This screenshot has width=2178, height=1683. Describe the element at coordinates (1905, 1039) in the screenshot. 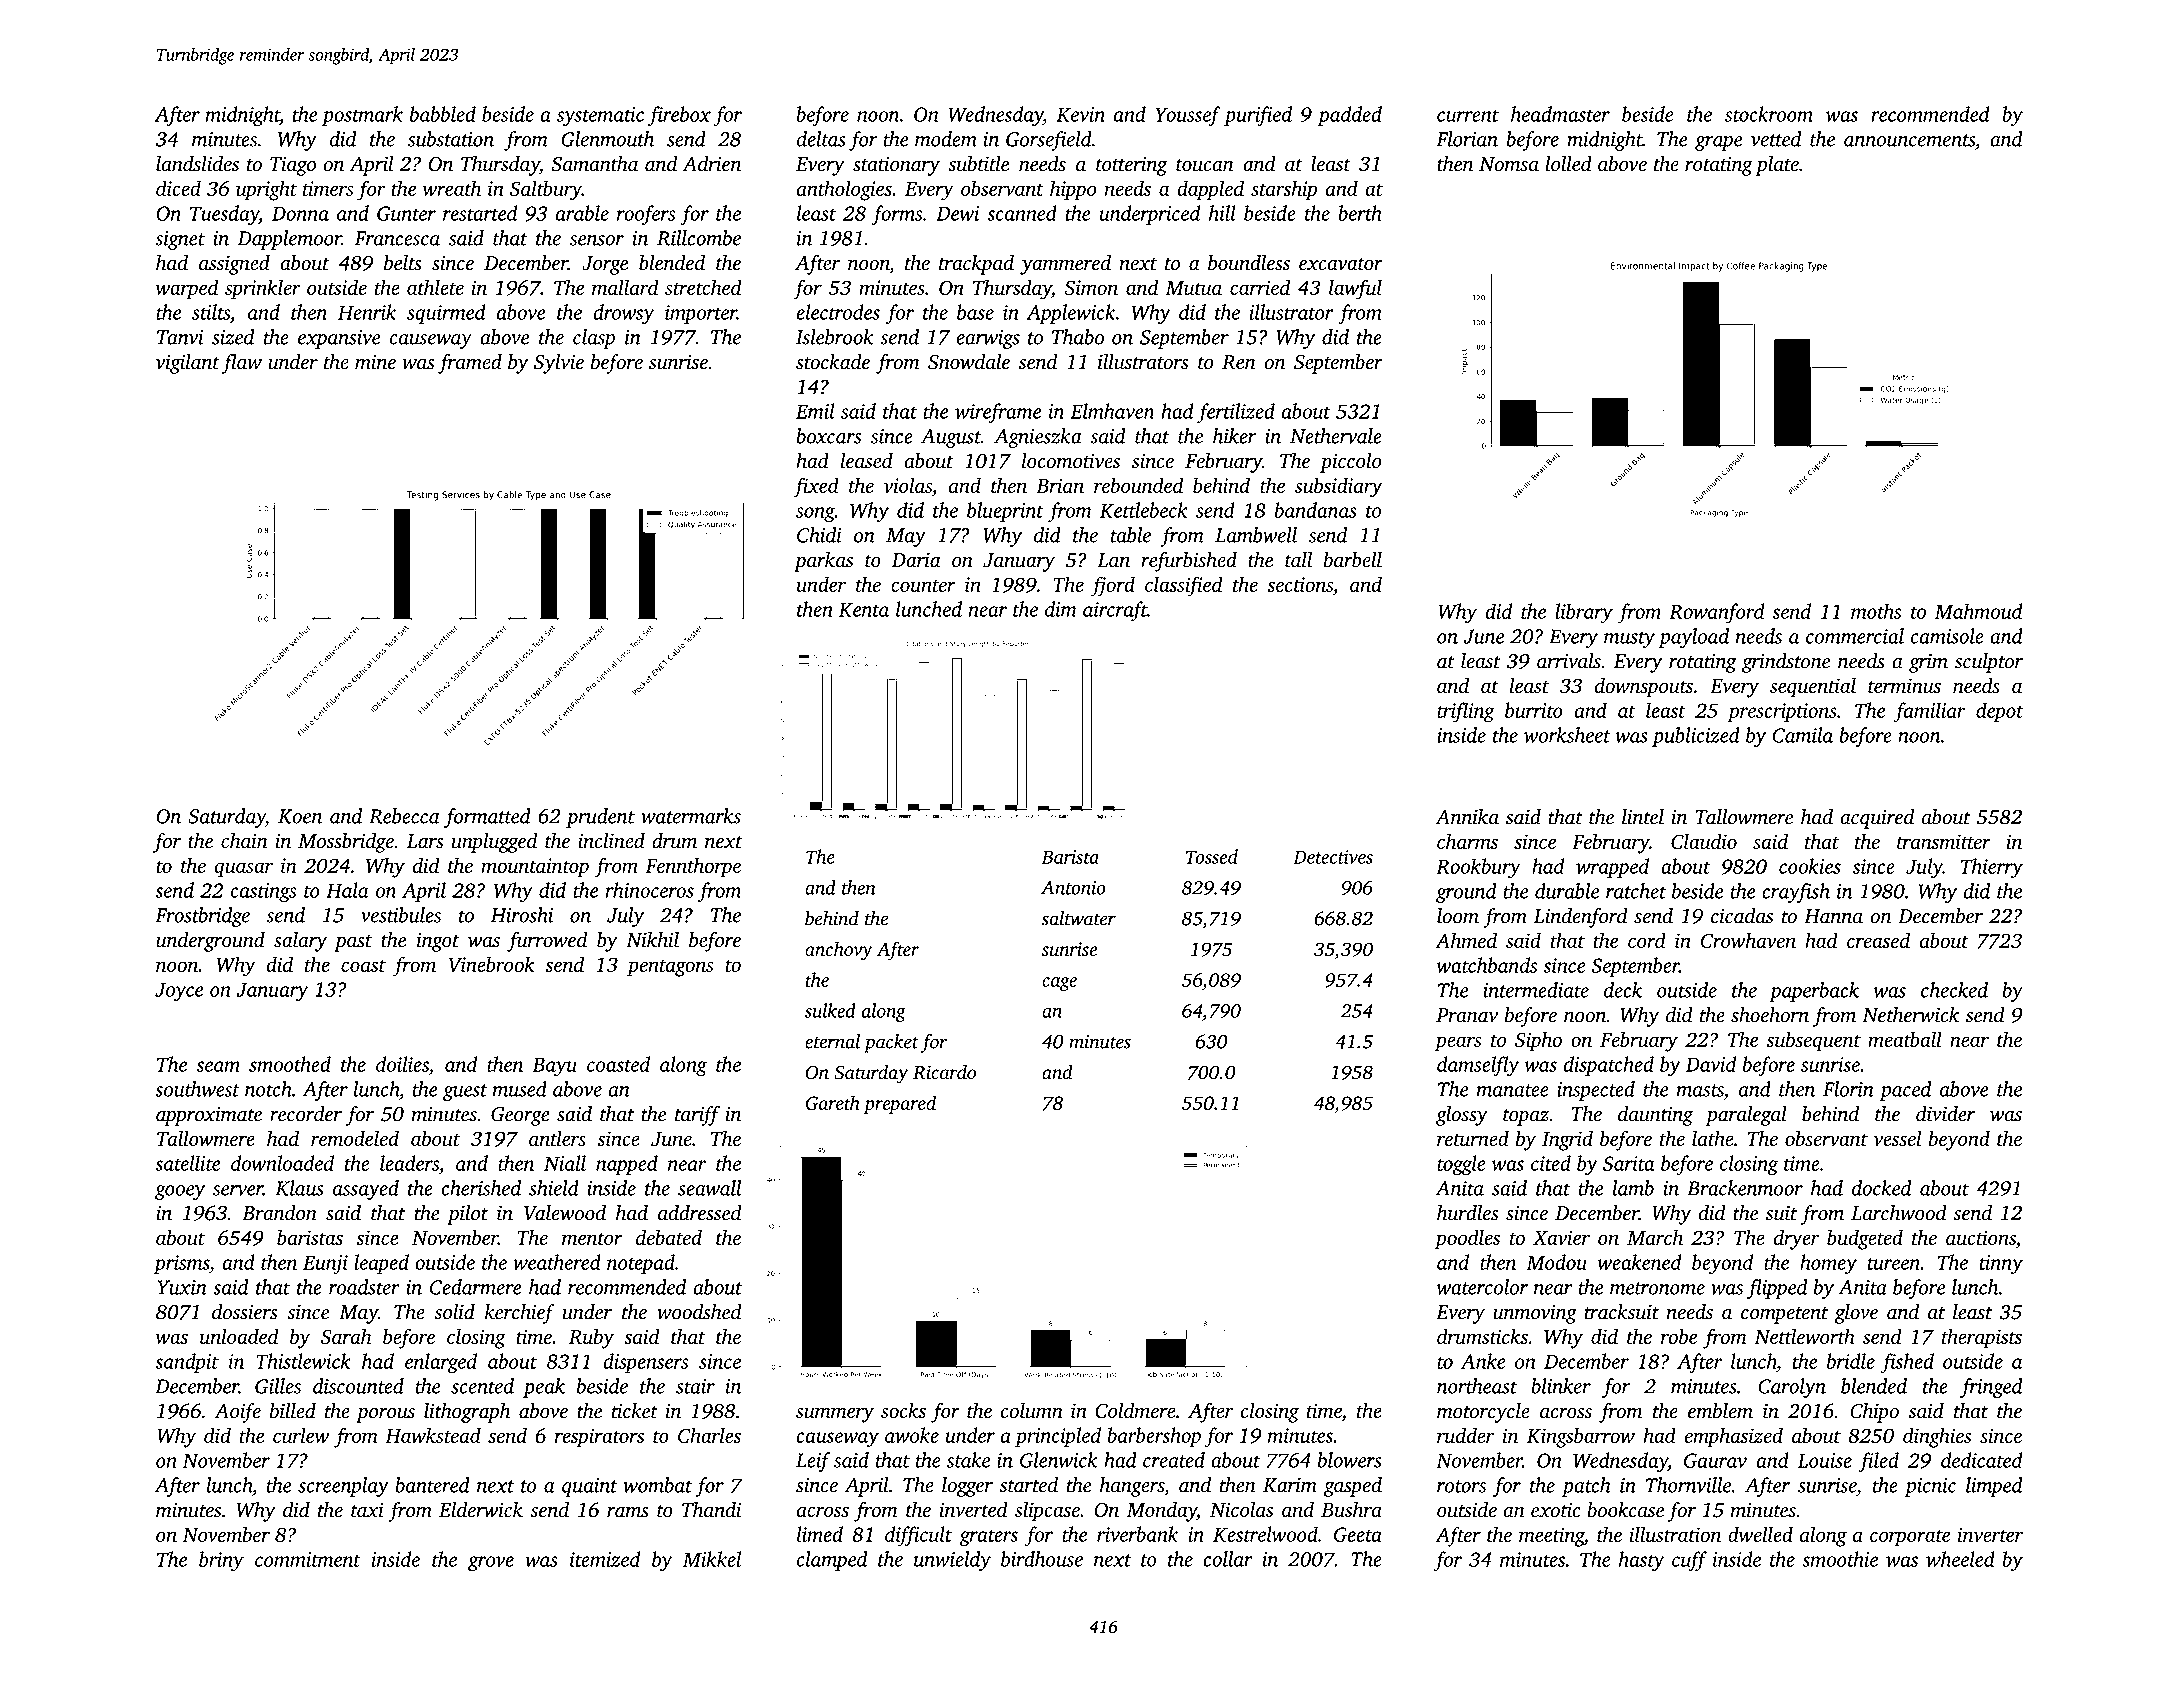

I see `meatball` at that location.
